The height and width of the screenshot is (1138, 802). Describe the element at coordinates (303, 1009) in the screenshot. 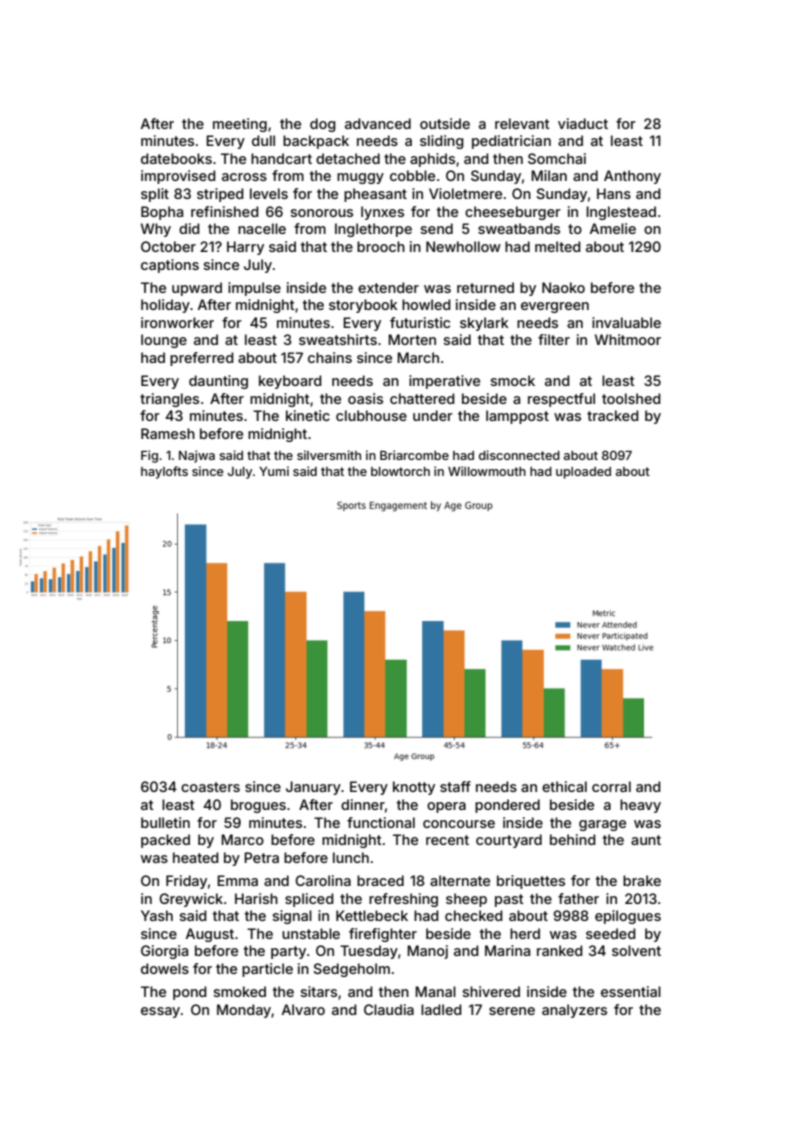

I see `Alvaro` at that location.
